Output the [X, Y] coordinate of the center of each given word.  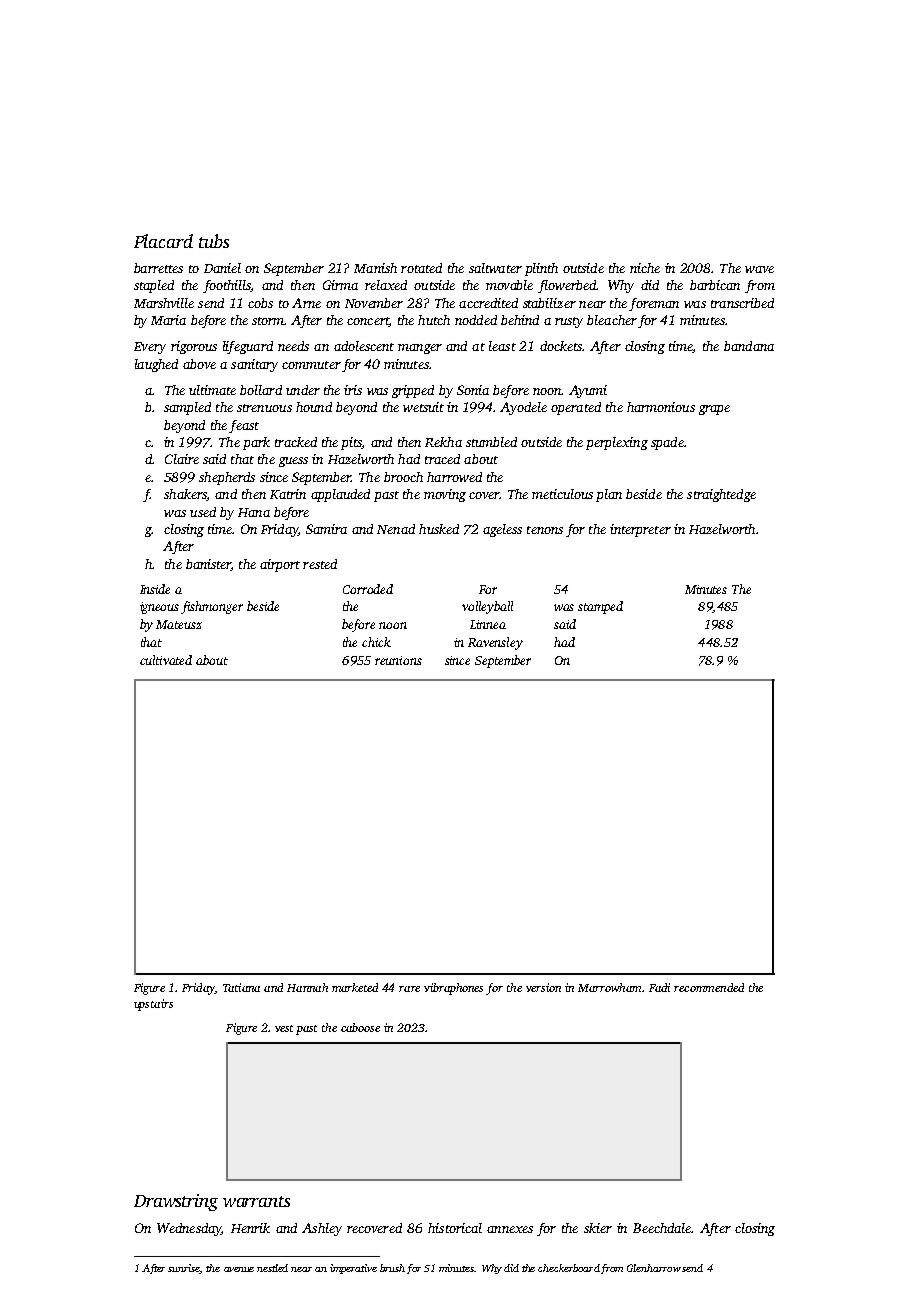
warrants [256, 1201]
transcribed [742, 303]
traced [442, 459]
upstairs [153, 1005]
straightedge [721, 495]
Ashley [322, 1229]
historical [455, 1228]
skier [598, 1228]
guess [293, 462]
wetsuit [423, 407]
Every [150, 348]
